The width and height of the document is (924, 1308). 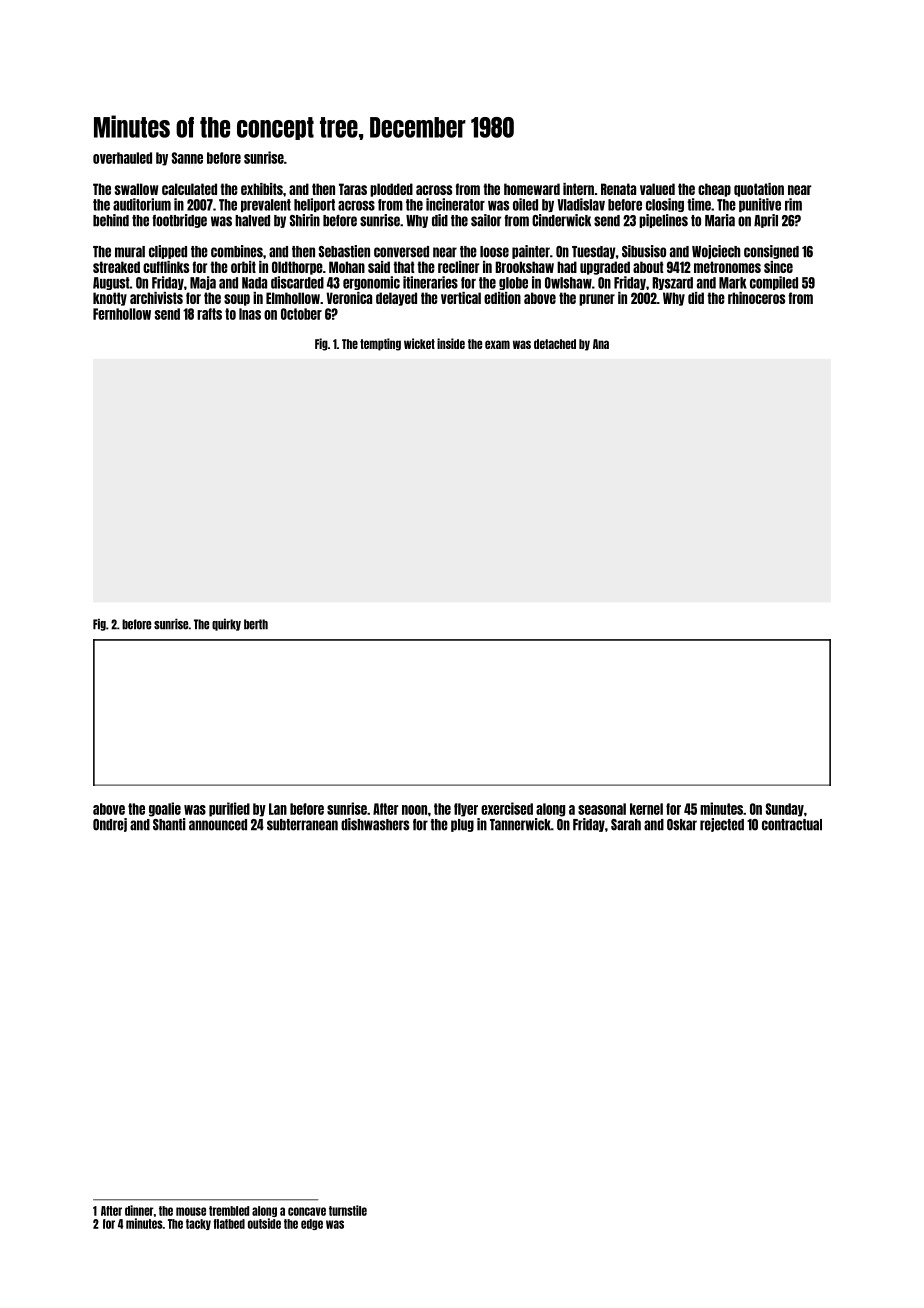 What do you see at coordinates (168, 252) in the document?
I see `clipped` at bounding box center [168, 252].
